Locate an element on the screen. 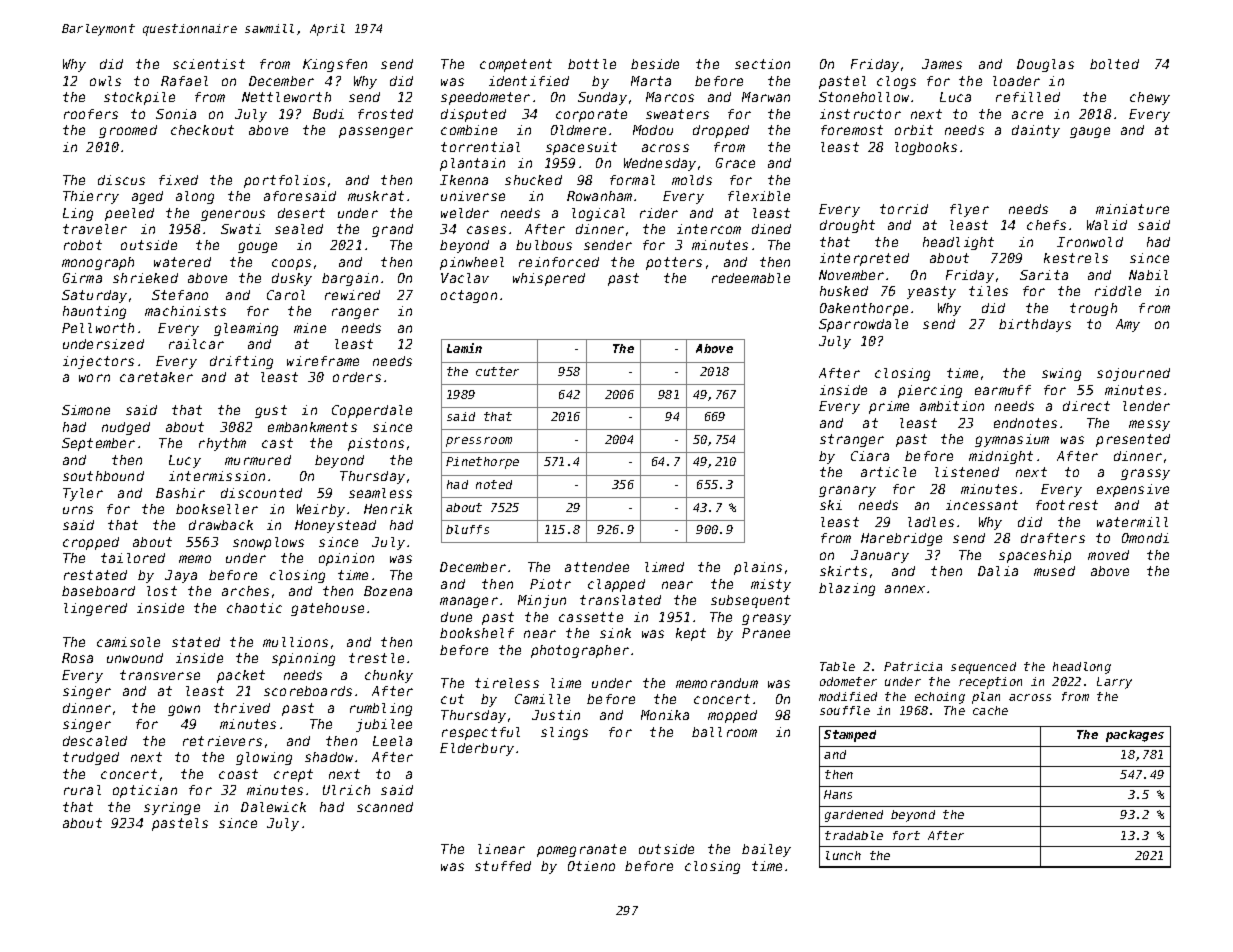 This screenshot has height=952, width=1233. sealed is located at coordinates (299, 229).
